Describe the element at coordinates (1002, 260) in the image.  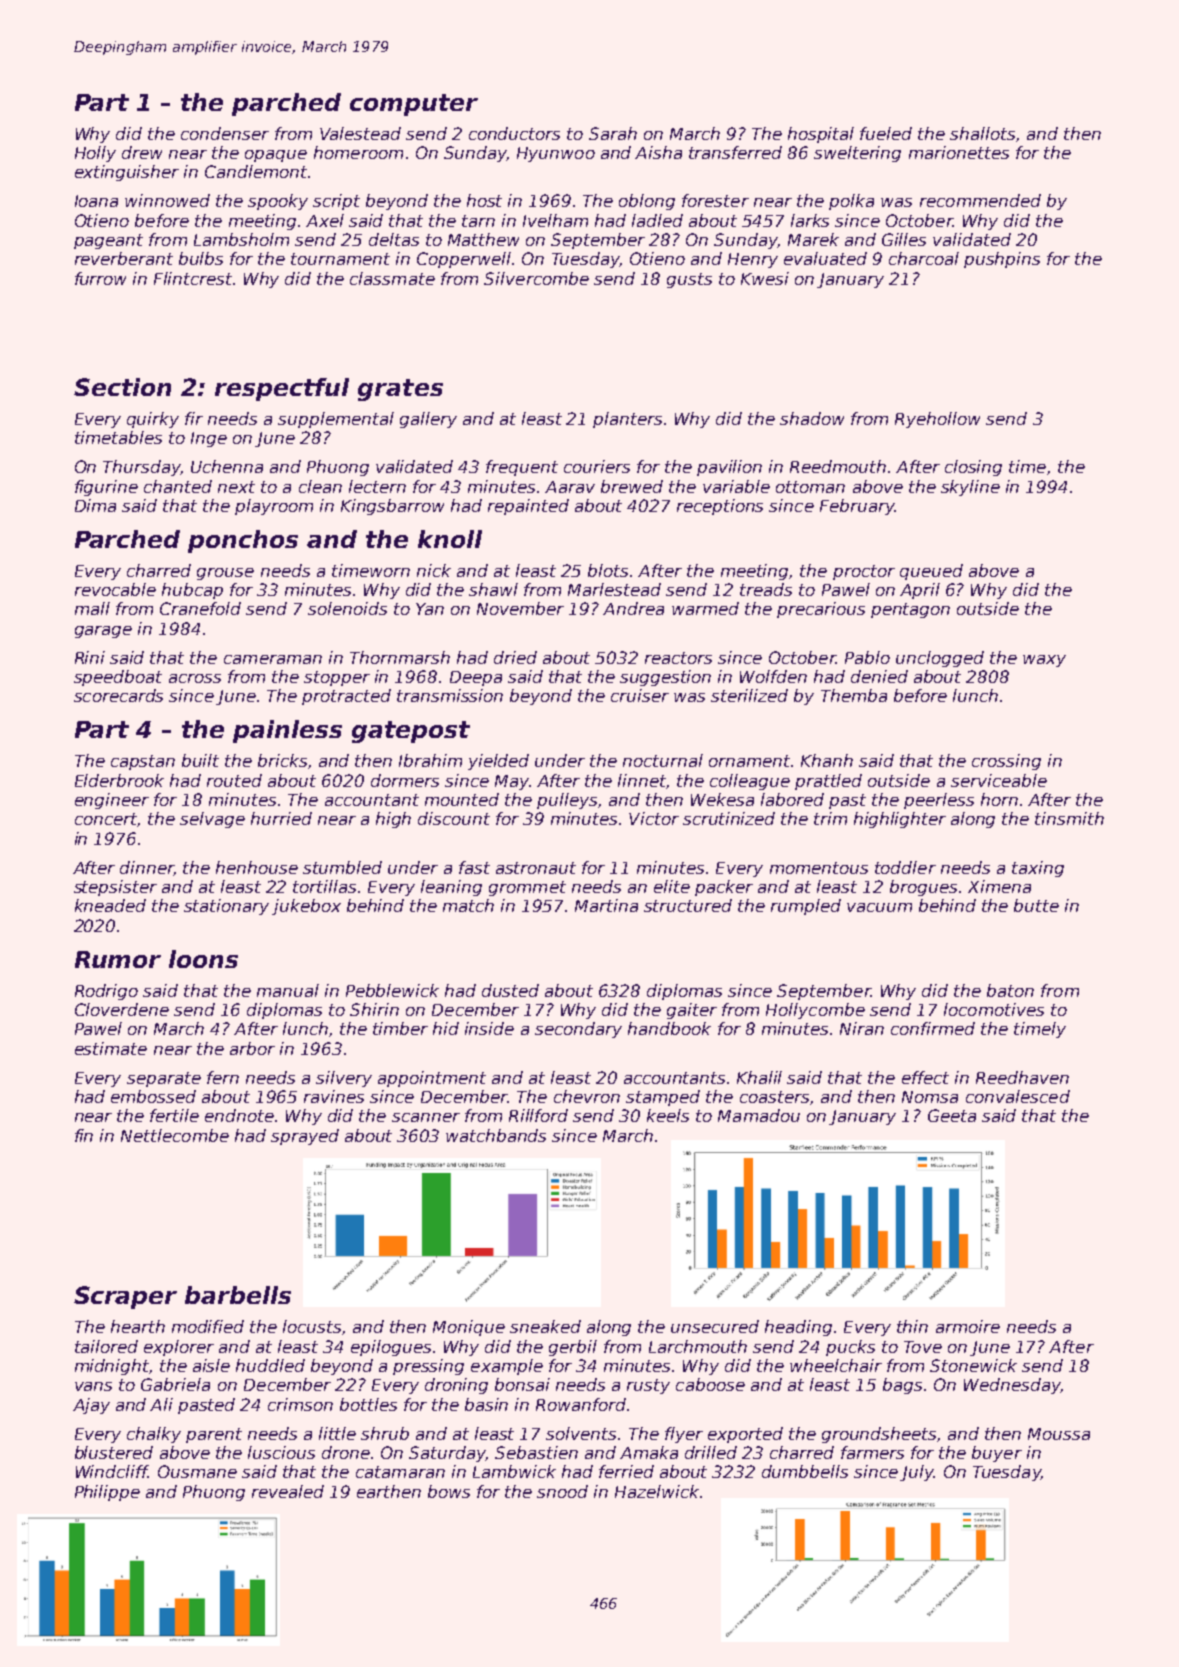
I see `pushpins` at that location.
